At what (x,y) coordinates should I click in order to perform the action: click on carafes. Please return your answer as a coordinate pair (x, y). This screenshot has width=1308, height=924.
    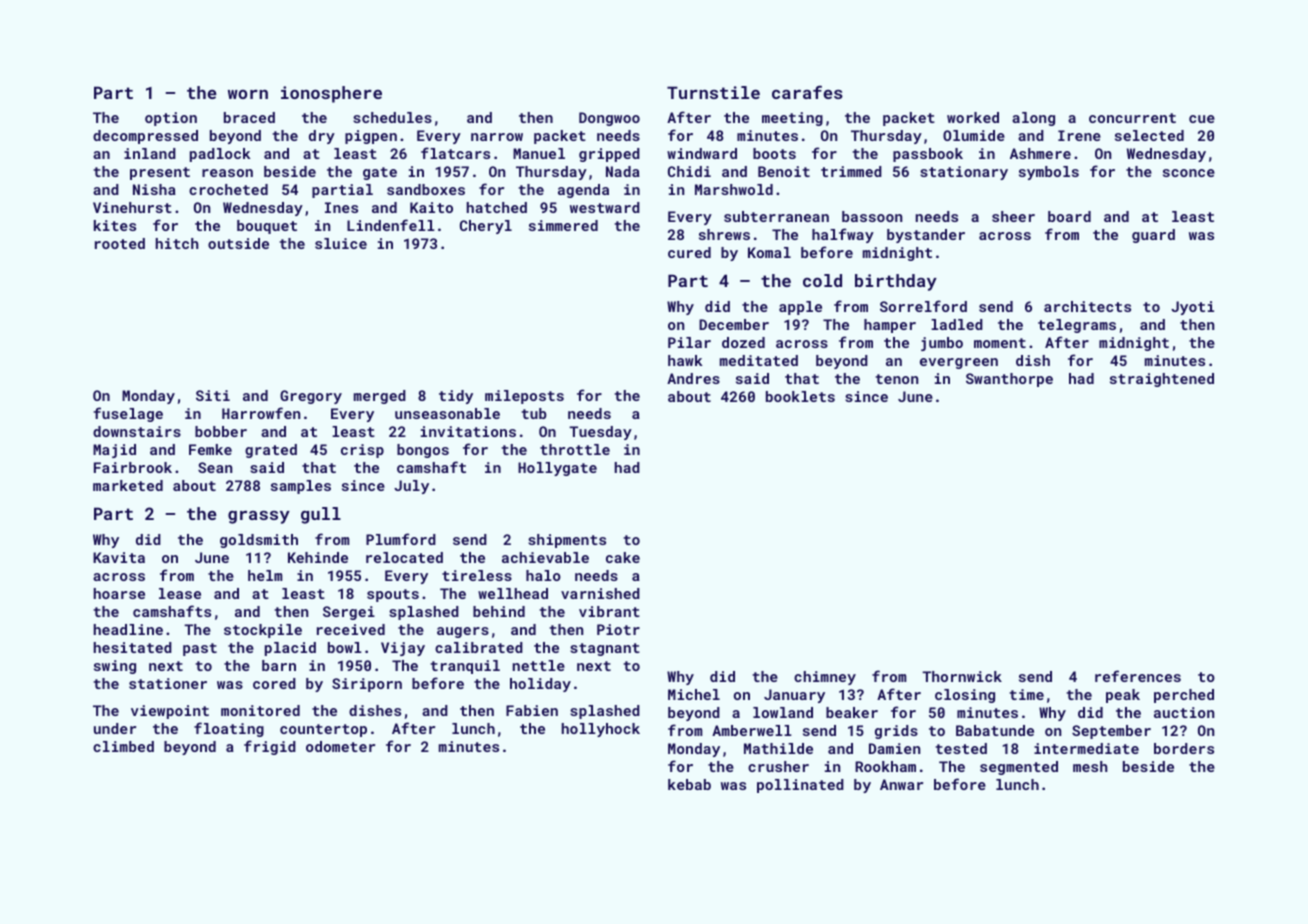
    Looking at the image, I should click on (807, 92).
